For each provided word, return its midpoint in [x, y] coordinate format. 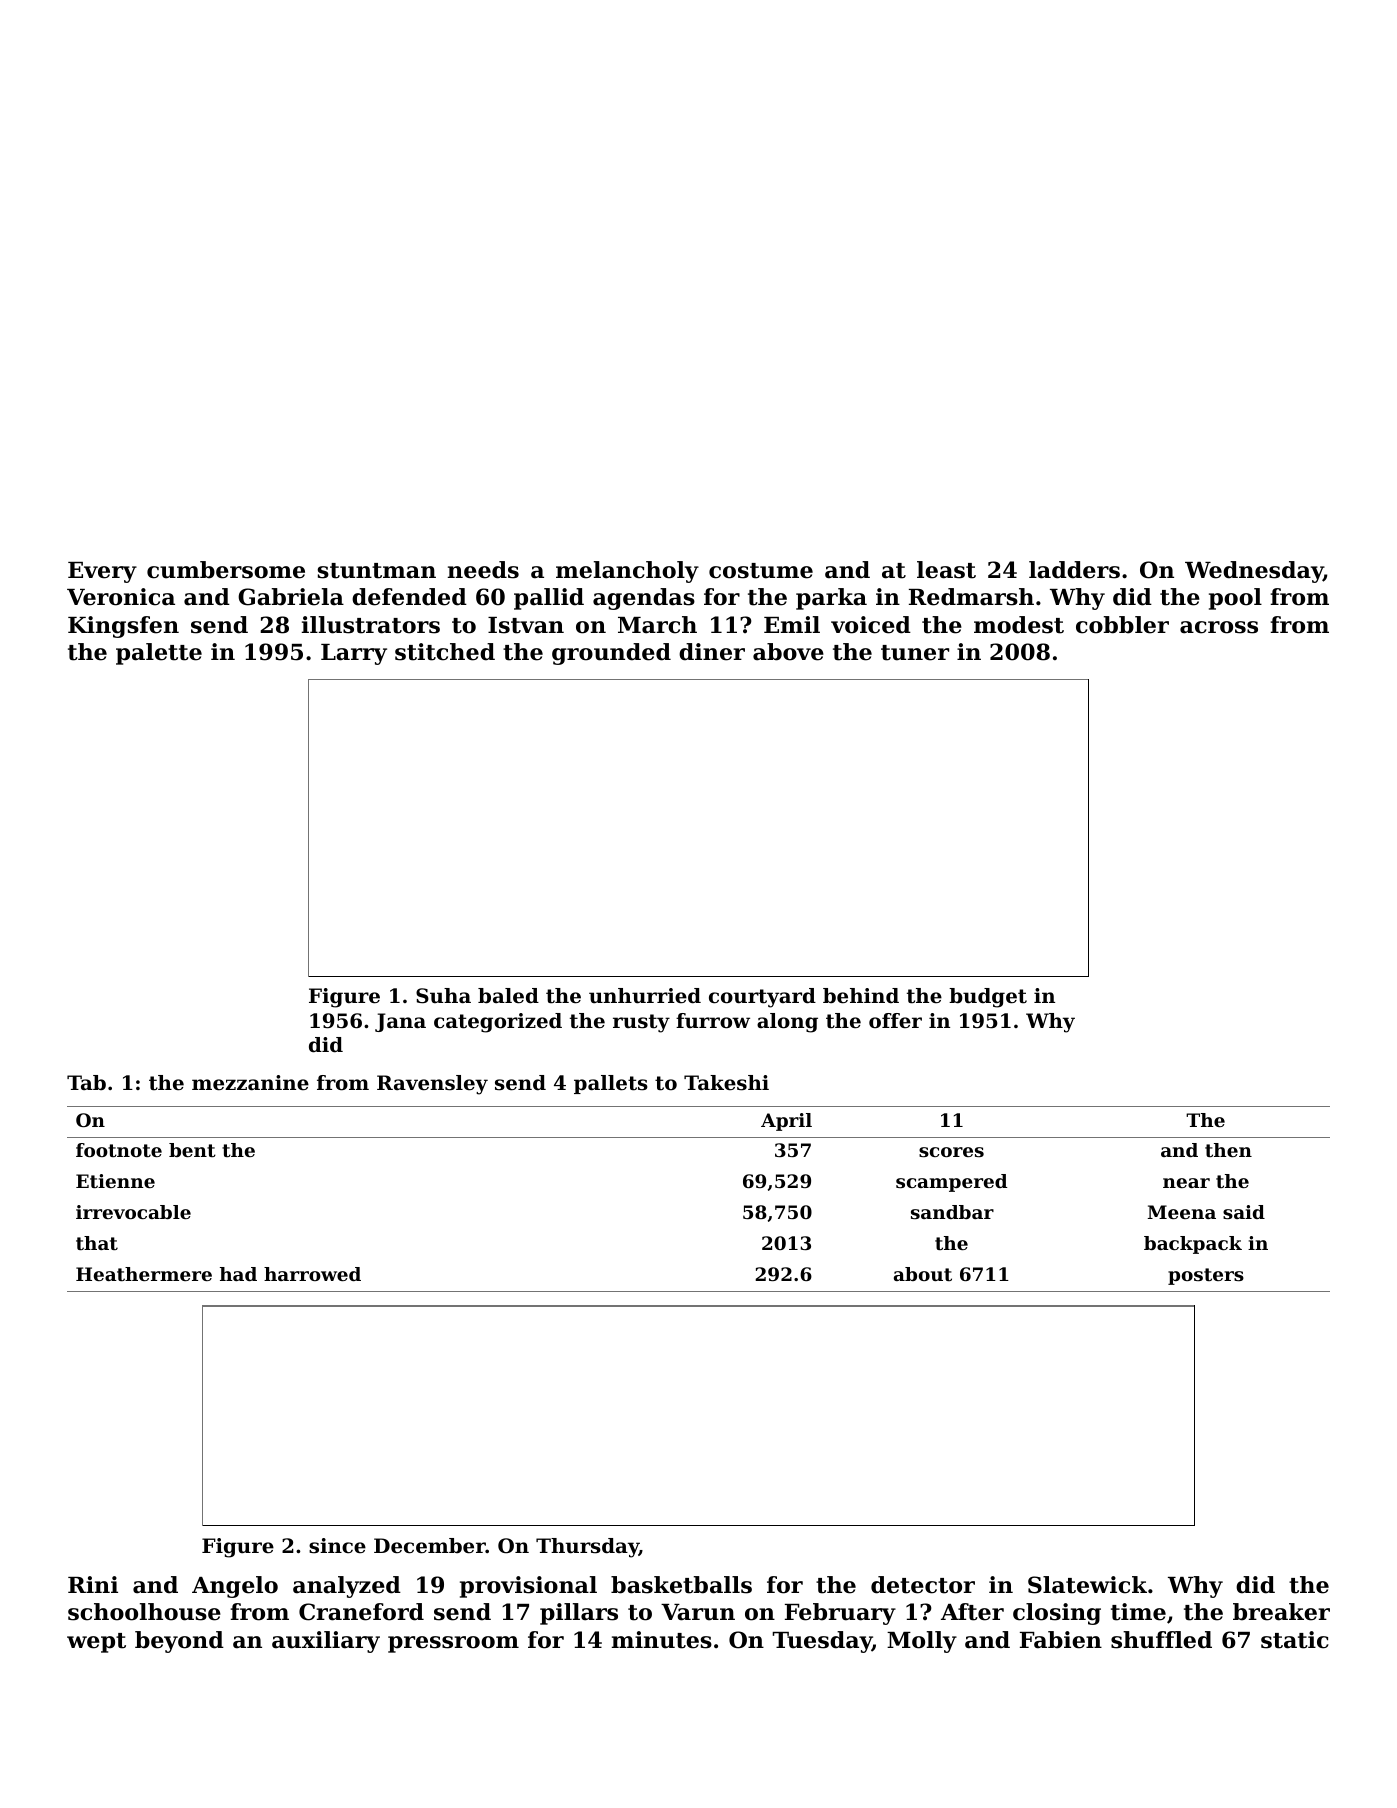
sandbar [952, 1212]
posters [1206, 1276]
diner [712, 652]
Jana [400, 1022]
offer [895, 1021]
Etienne [115, 1181]
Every [102, 572]
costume [761, 571]
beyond [179, 1642]
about [923, 1274]
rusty [641, 1023]
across [1219, 627]
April [786, 1122]
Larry [354, 654]
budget [988, 998]
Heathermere [144, 1274]
